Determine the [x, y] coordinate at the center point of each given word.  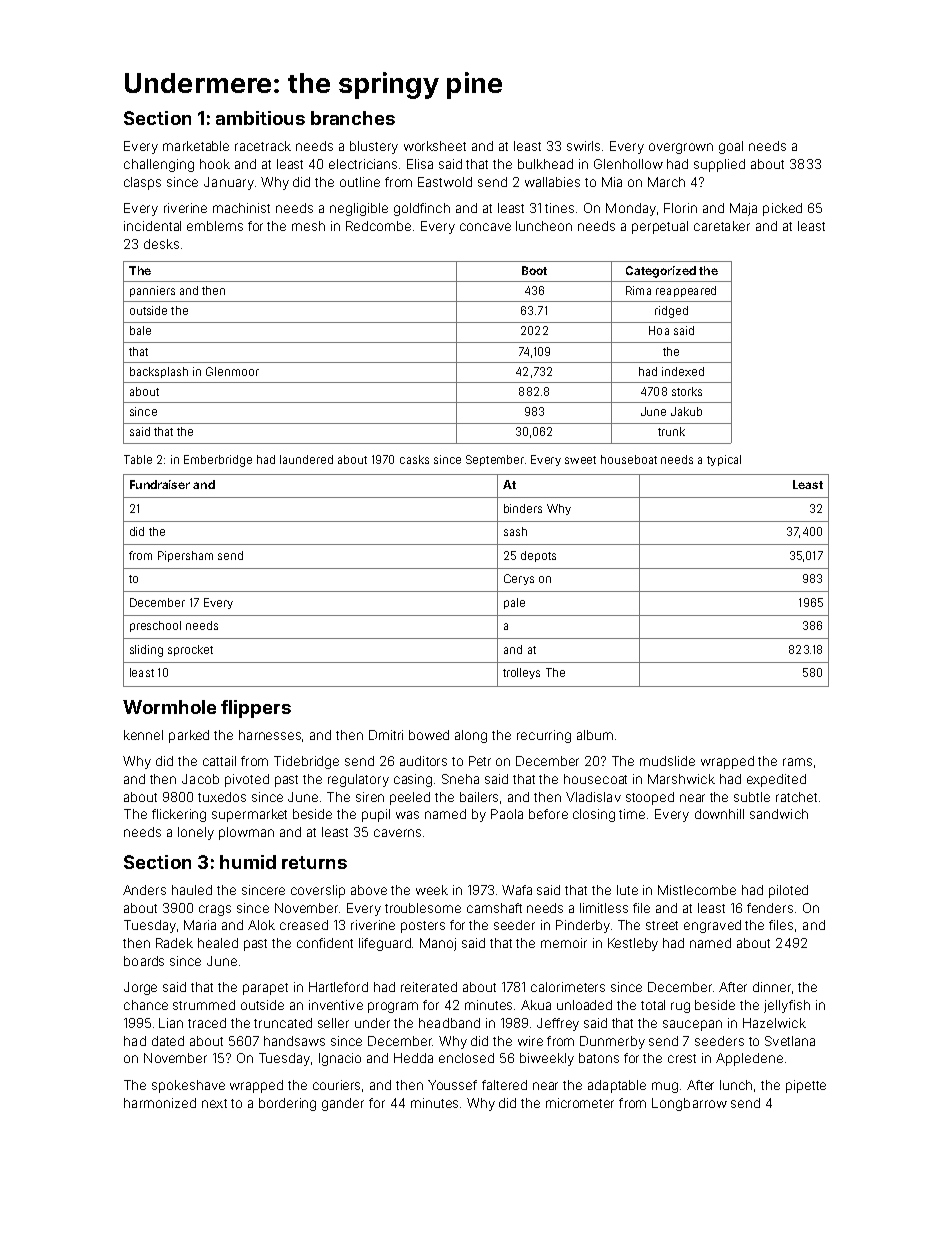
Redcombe [378, 226]
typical [724, 460]
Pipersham [185, 556]
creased [304, 925]
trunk [671, 431]
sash [515, 531]
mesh [308, 226]
